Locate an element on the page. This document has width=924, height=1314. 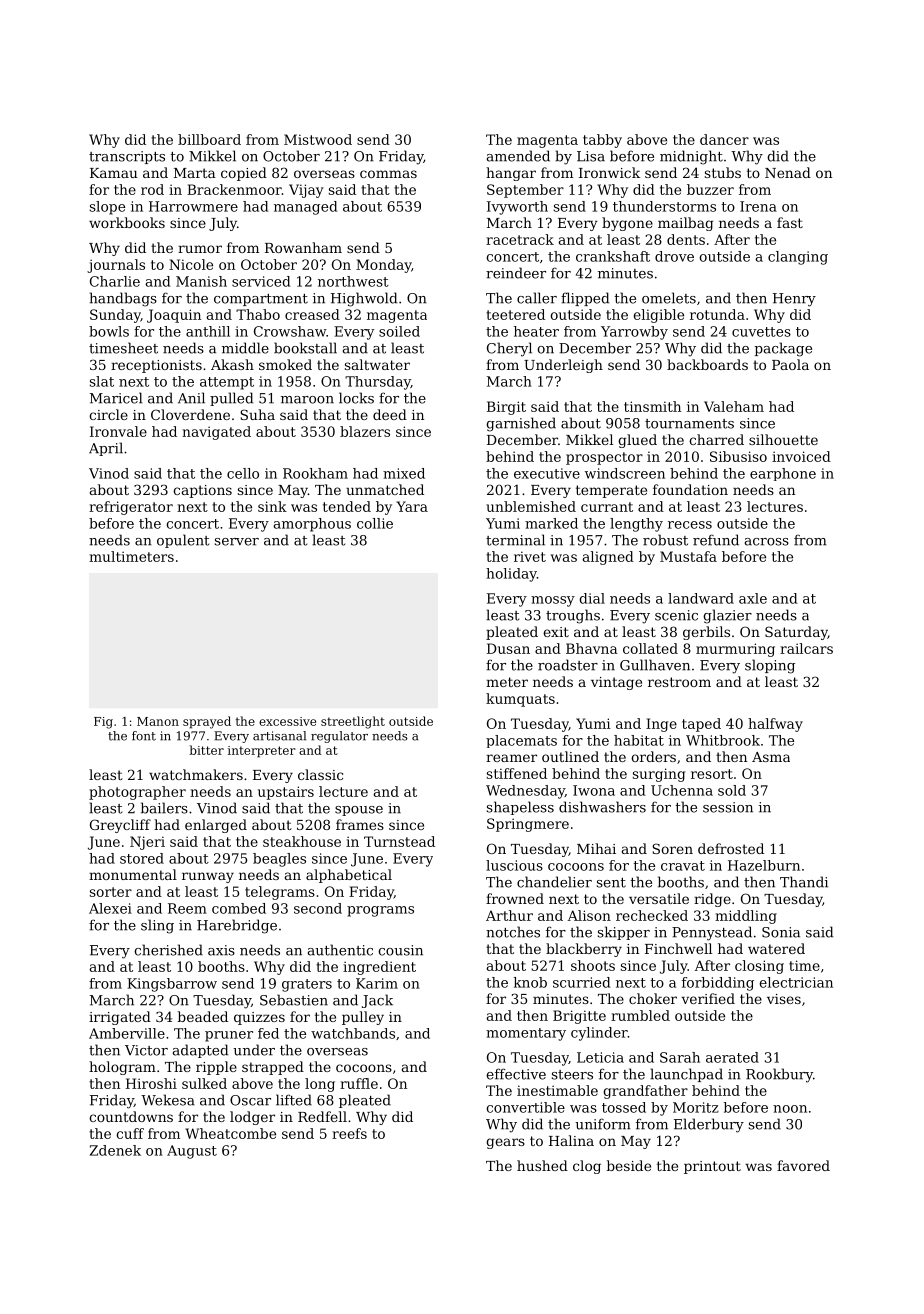
Soren is located at coordinates (672, 848).
